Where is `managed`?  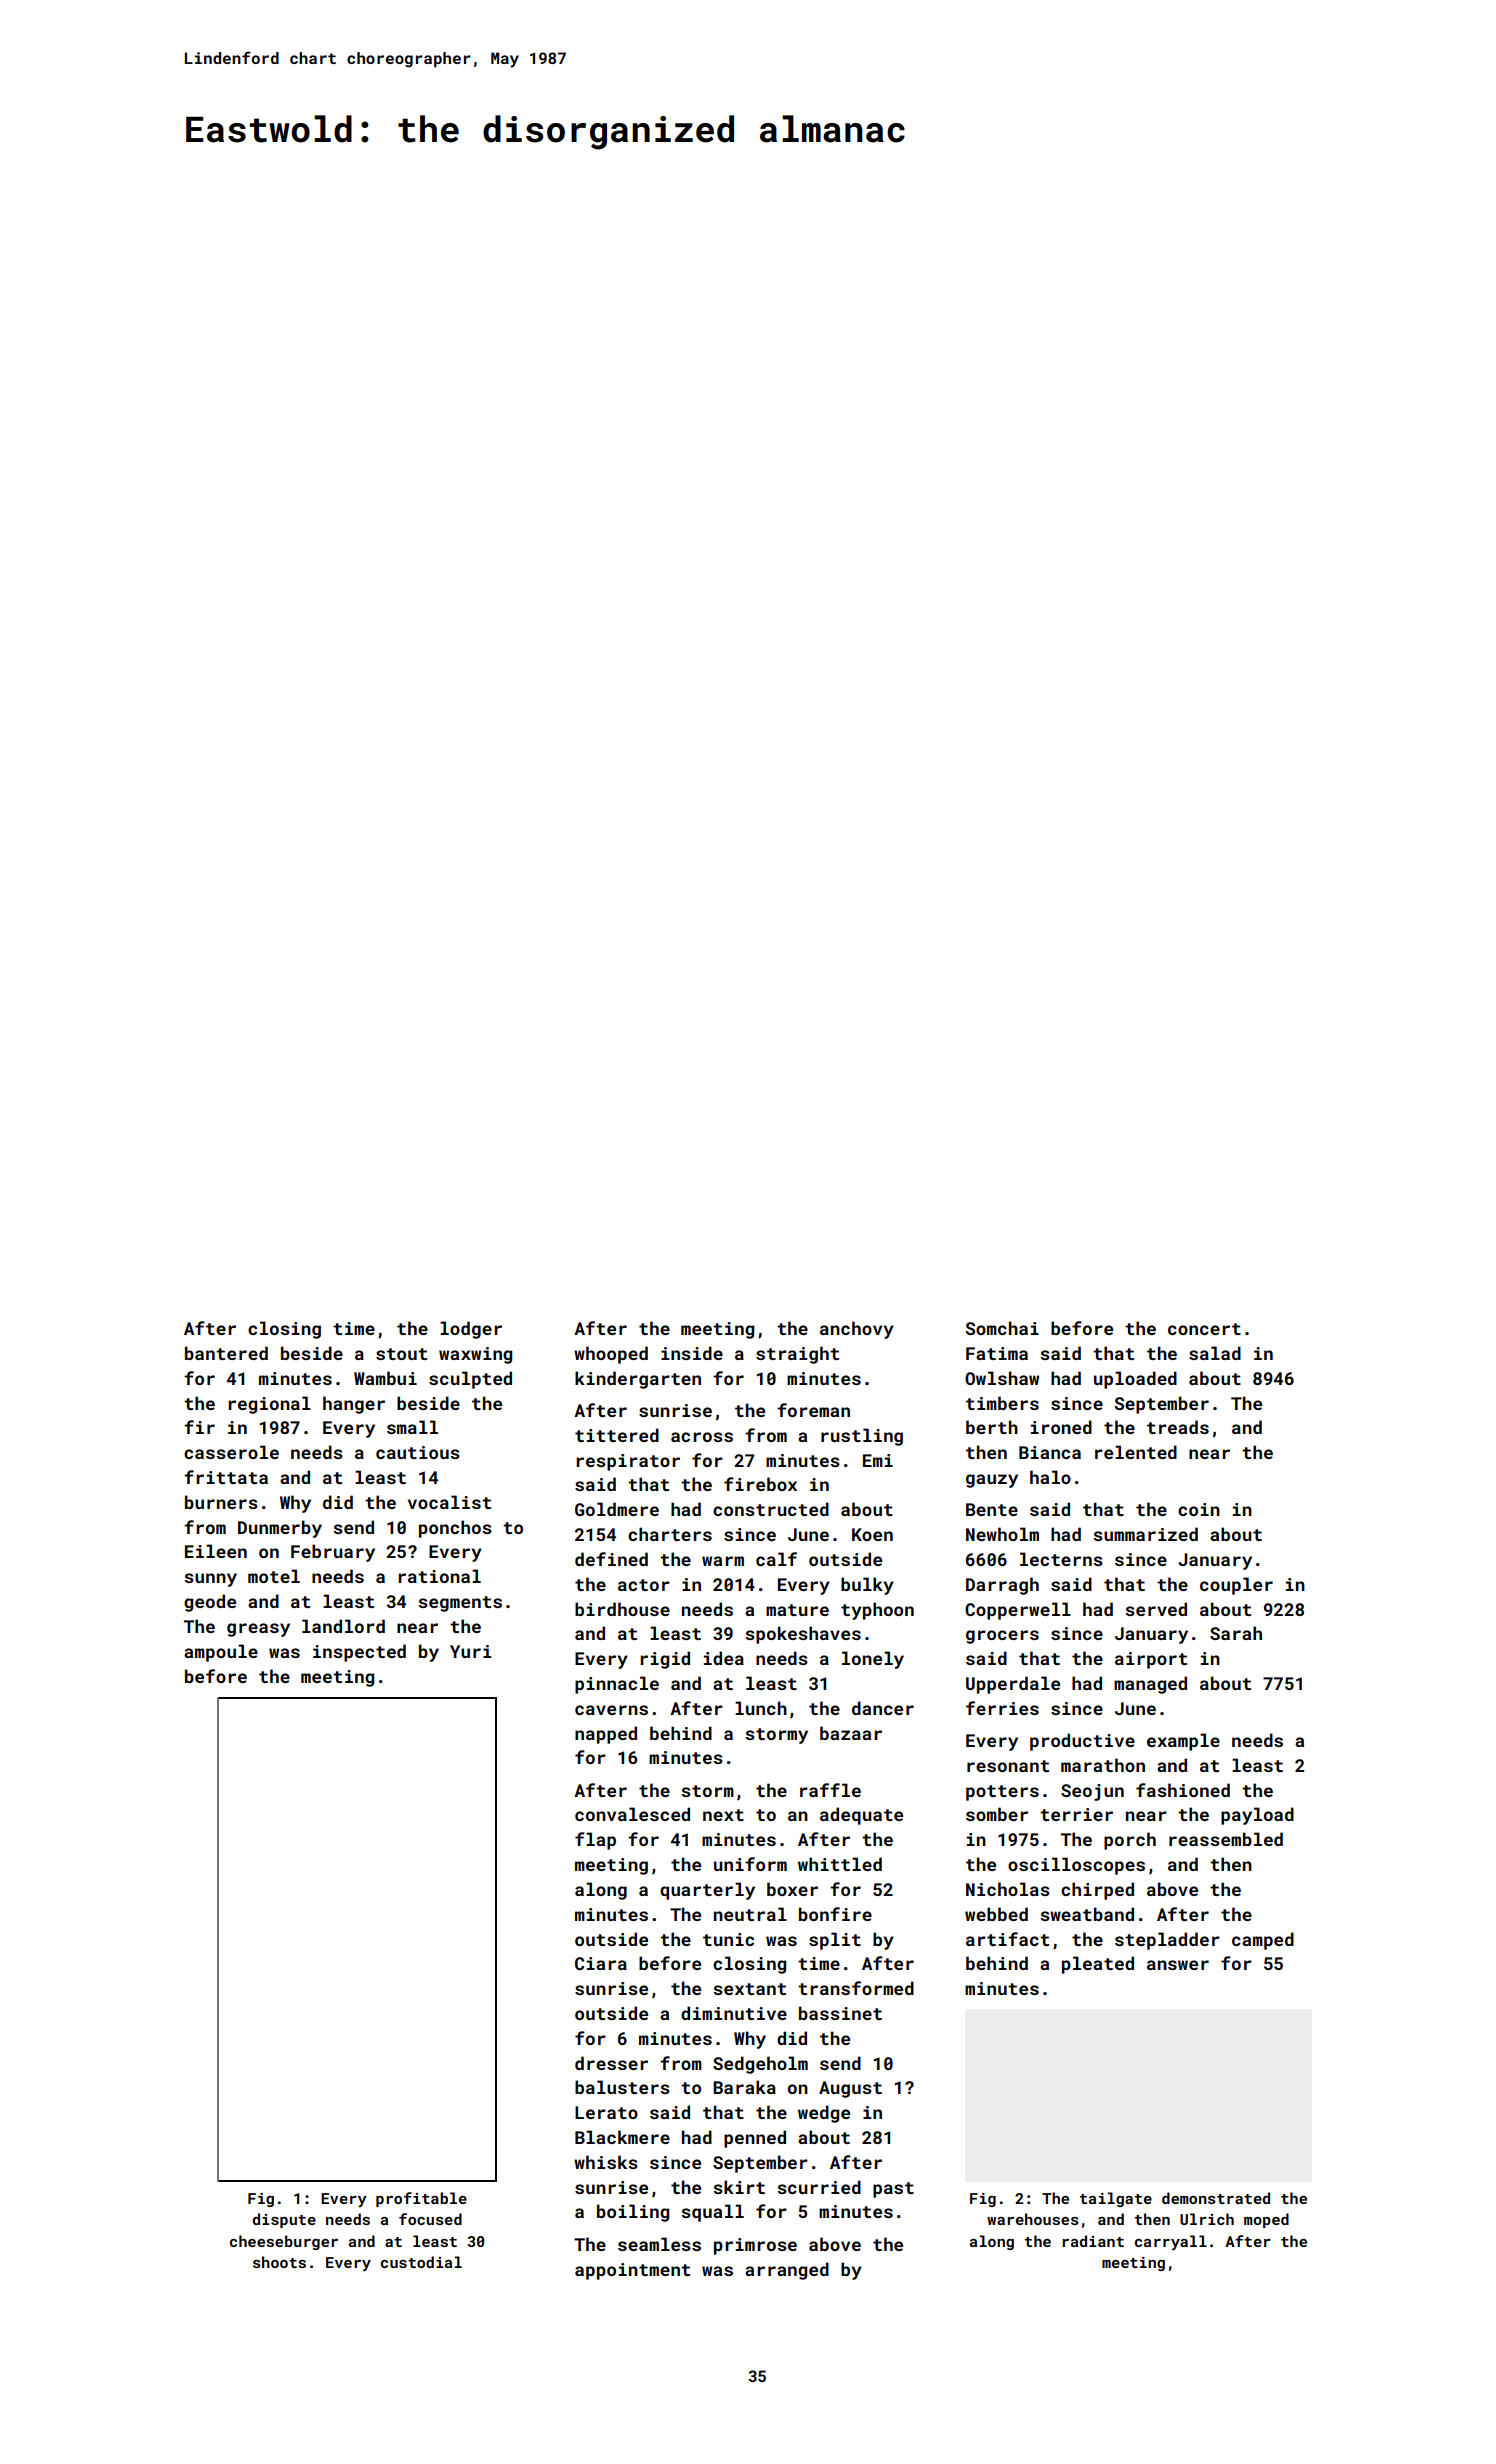 managed is located at coordinates (1150, 1685).
